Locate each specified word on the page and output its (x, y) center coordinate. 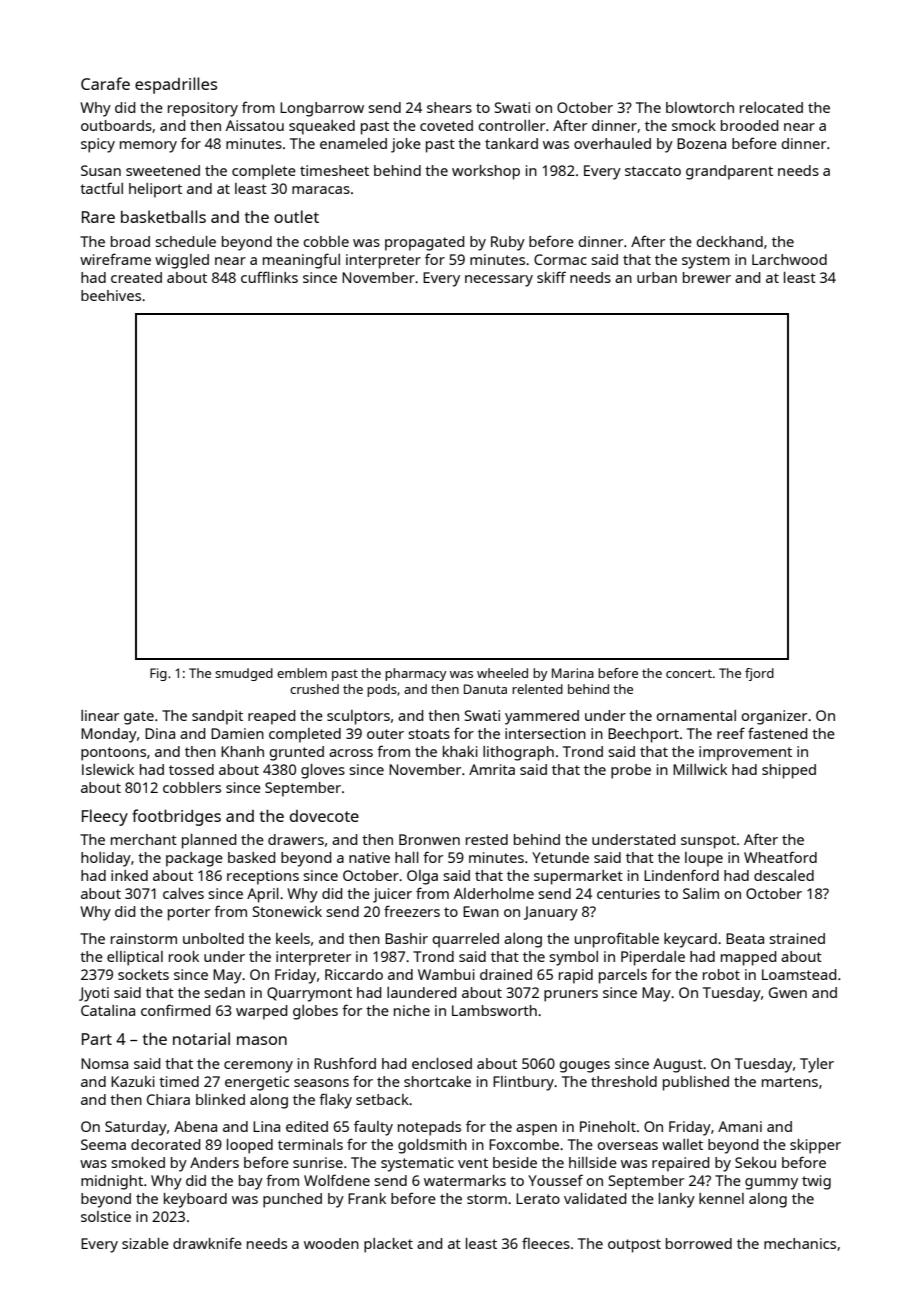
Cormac (560, 259)
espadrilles (176, 85)
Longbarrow (322, 109)
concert (689, 673)
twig (816, 1182)
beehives (111, 295)
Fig (158, 674)
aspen (536, 1130)
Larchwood (789, 259)
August (678, 1065)
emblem (302, 673)
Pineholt (608, 1126)
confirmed (175, 1010)
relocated (771, 107)
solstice (106, 1216)
